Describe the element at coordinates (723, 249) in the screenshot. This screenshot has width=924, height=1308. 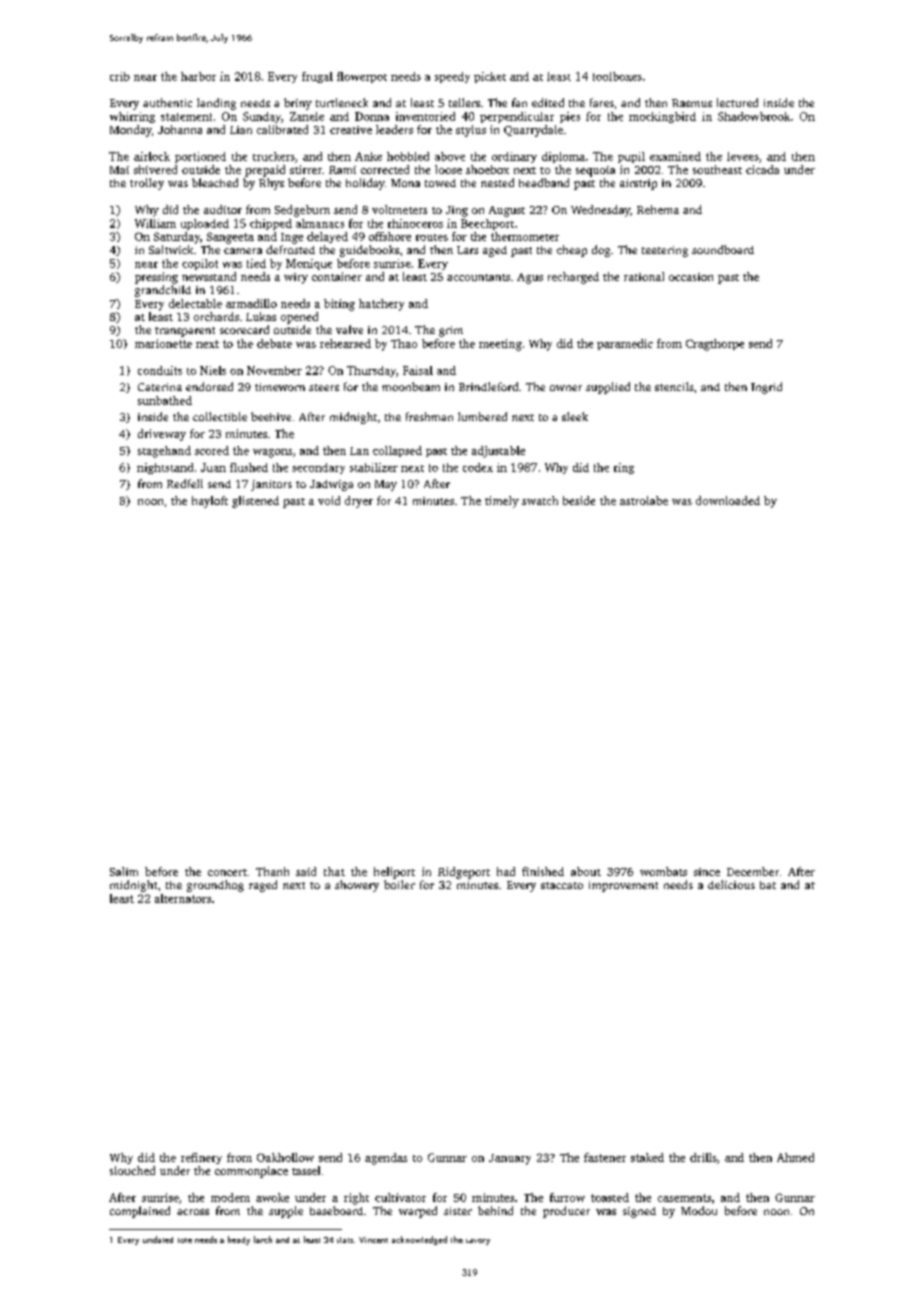
I see `soundboard` at that location.
